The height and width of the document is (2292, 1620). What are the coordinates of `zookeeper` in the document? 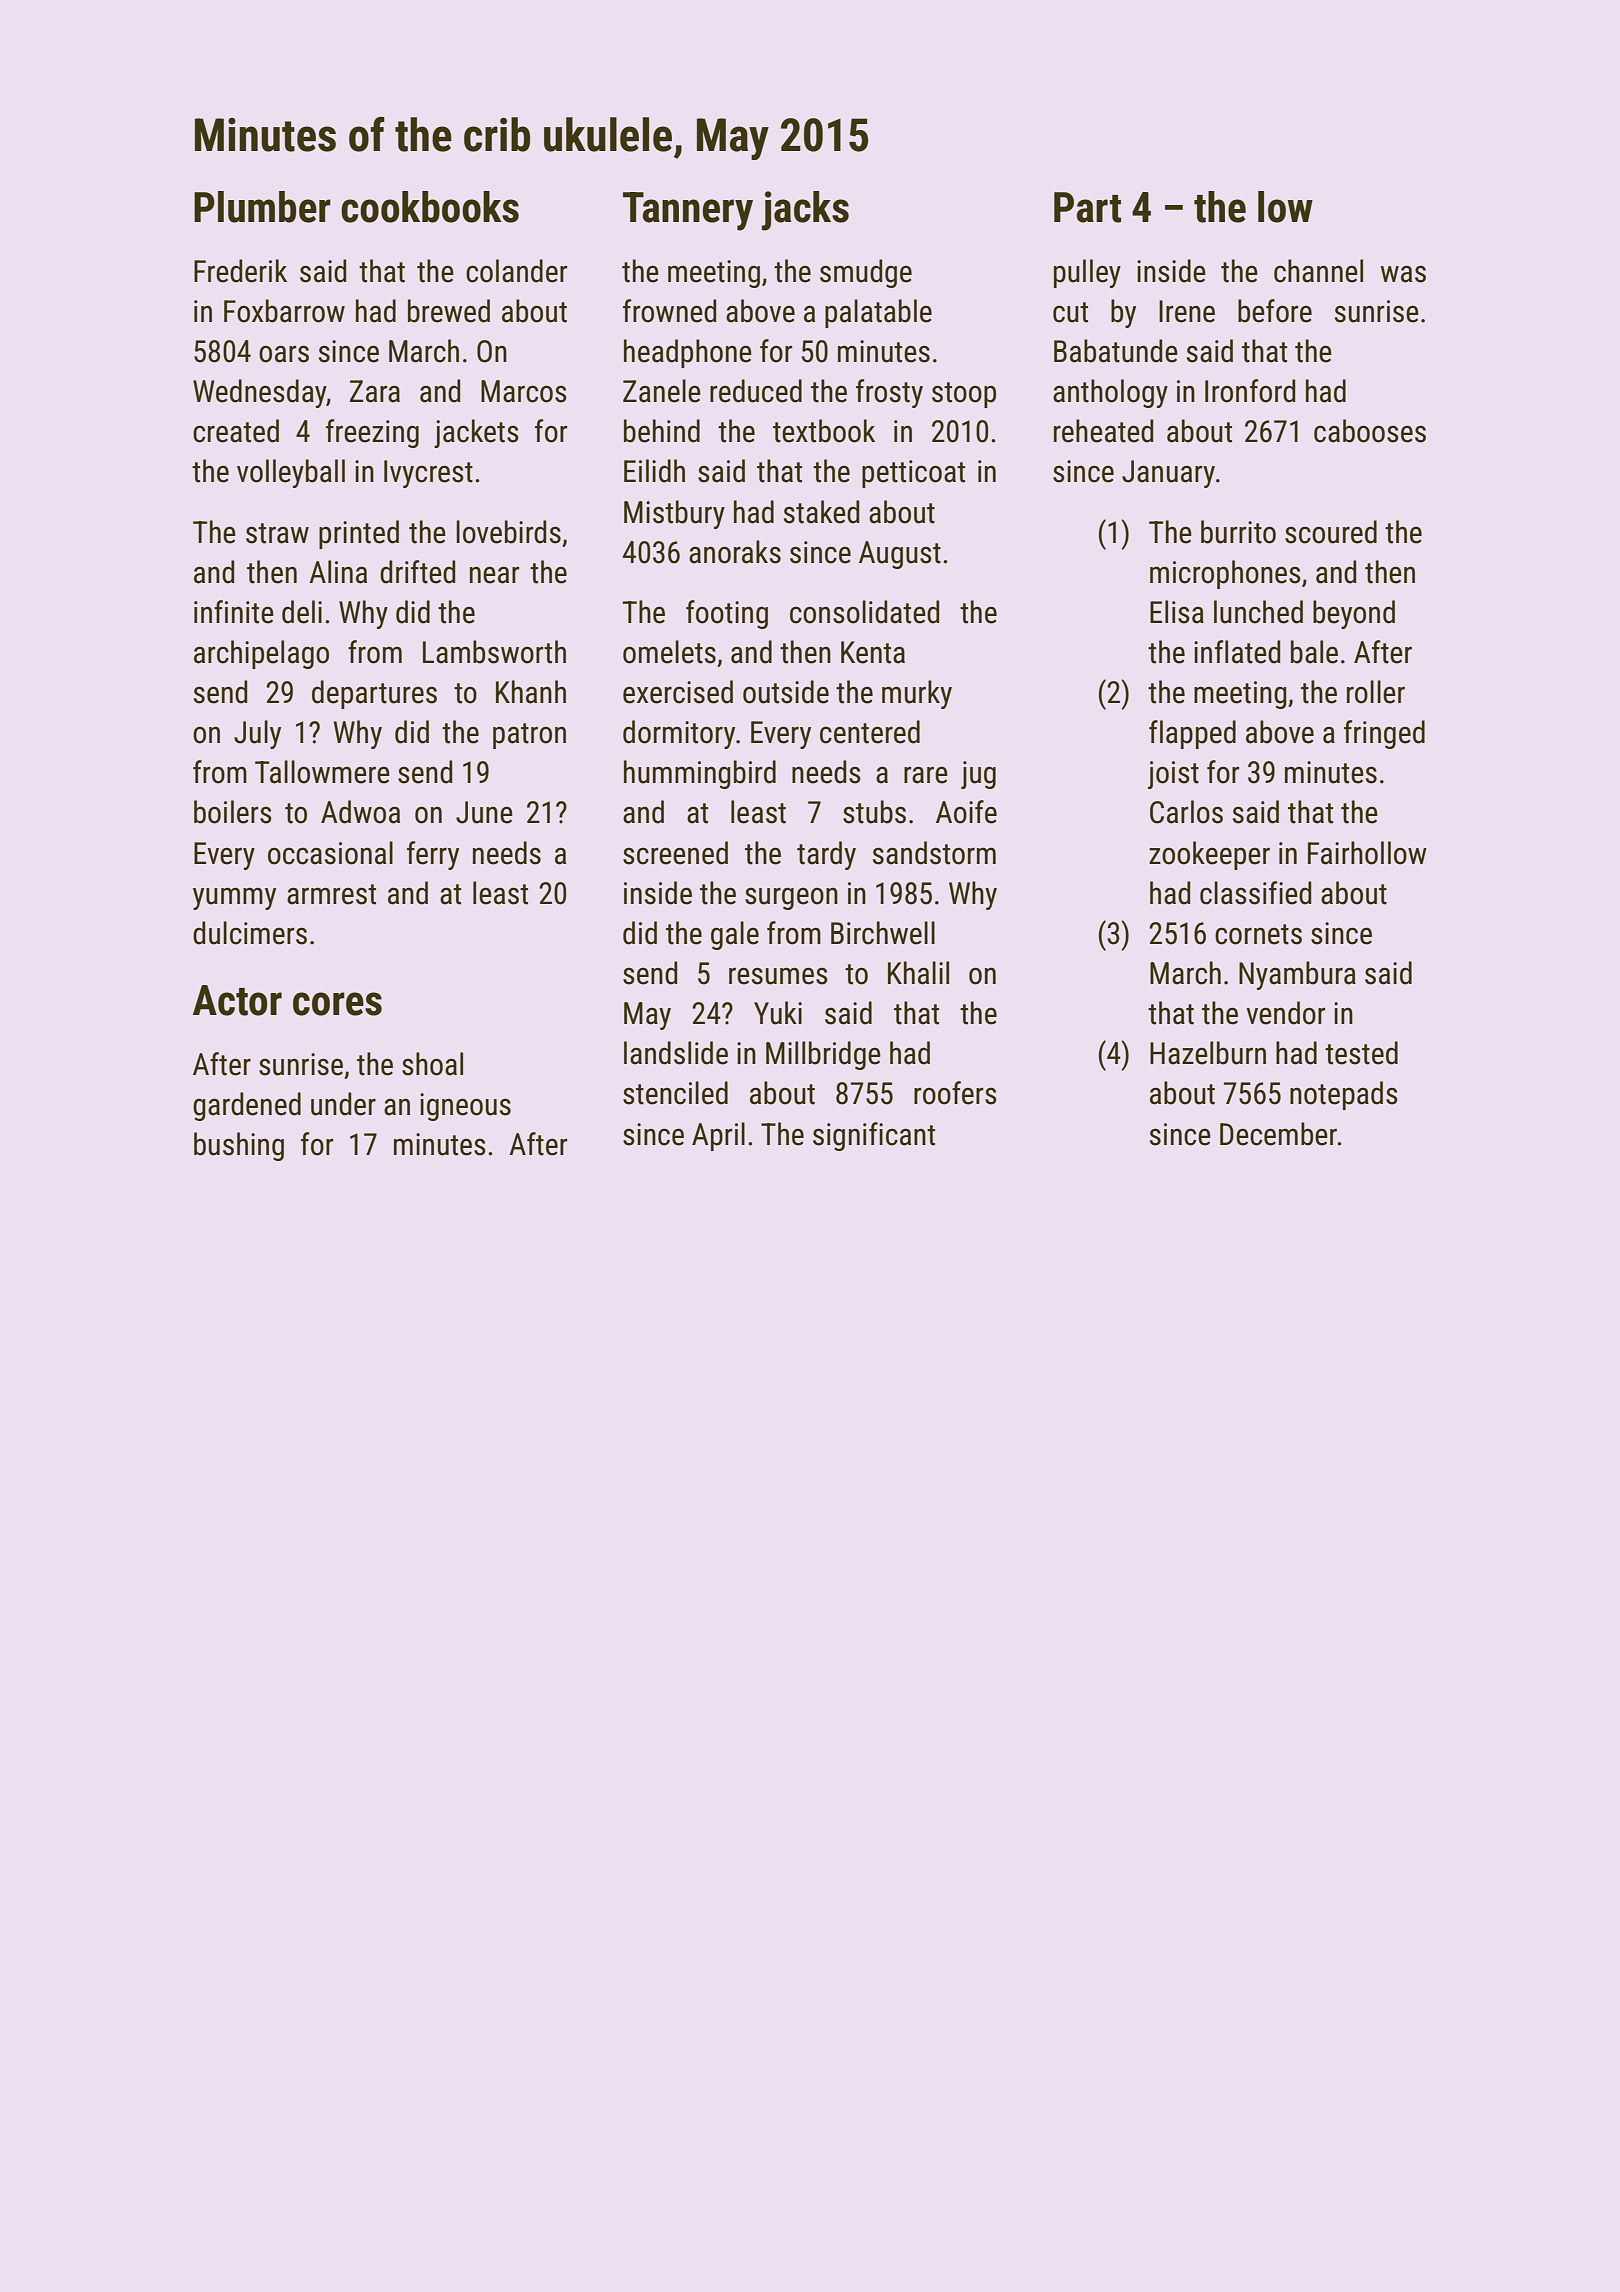 It's located at (1209, 855).
